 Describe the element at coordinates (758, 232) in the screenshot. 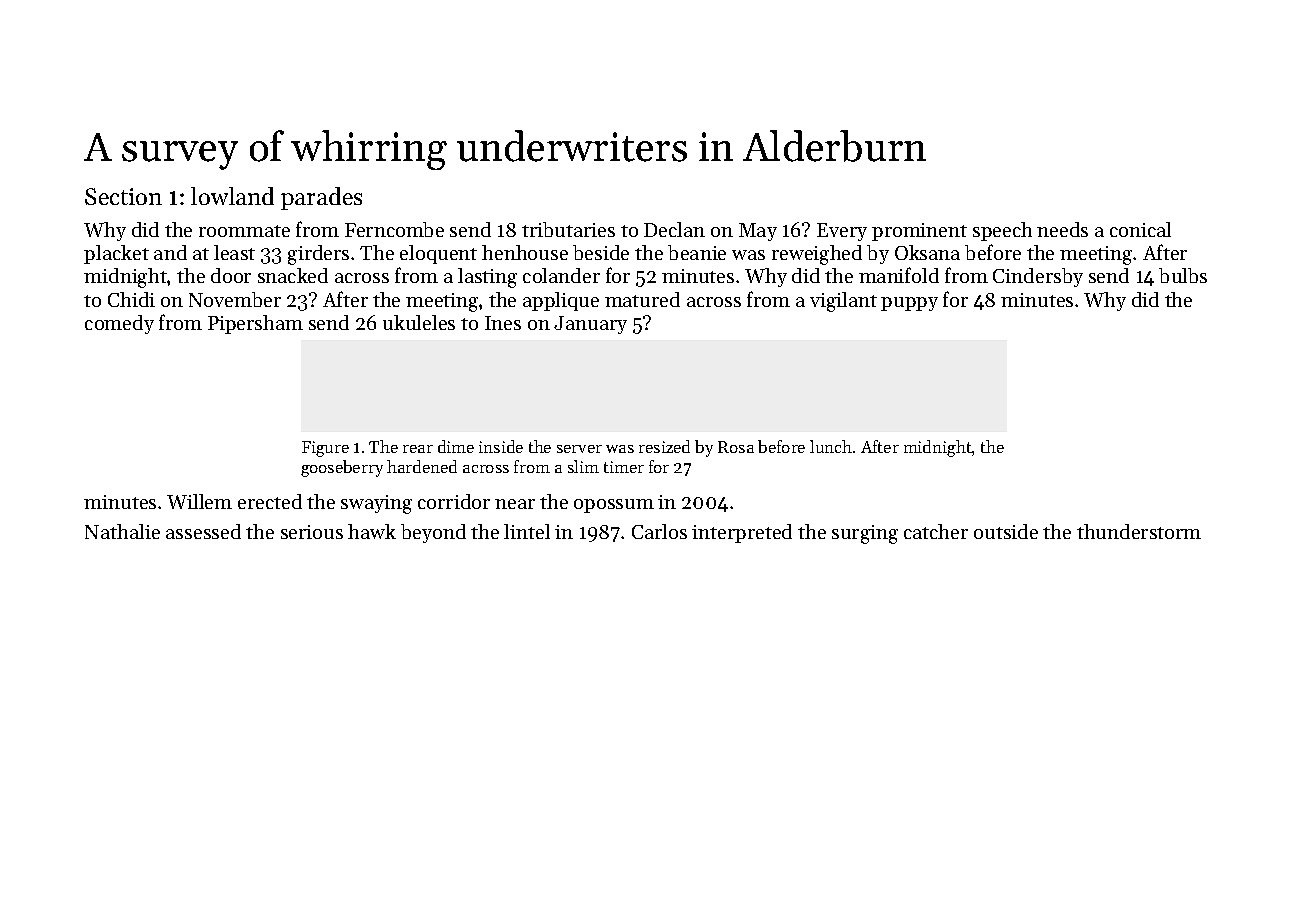

I see `May` at that location.
